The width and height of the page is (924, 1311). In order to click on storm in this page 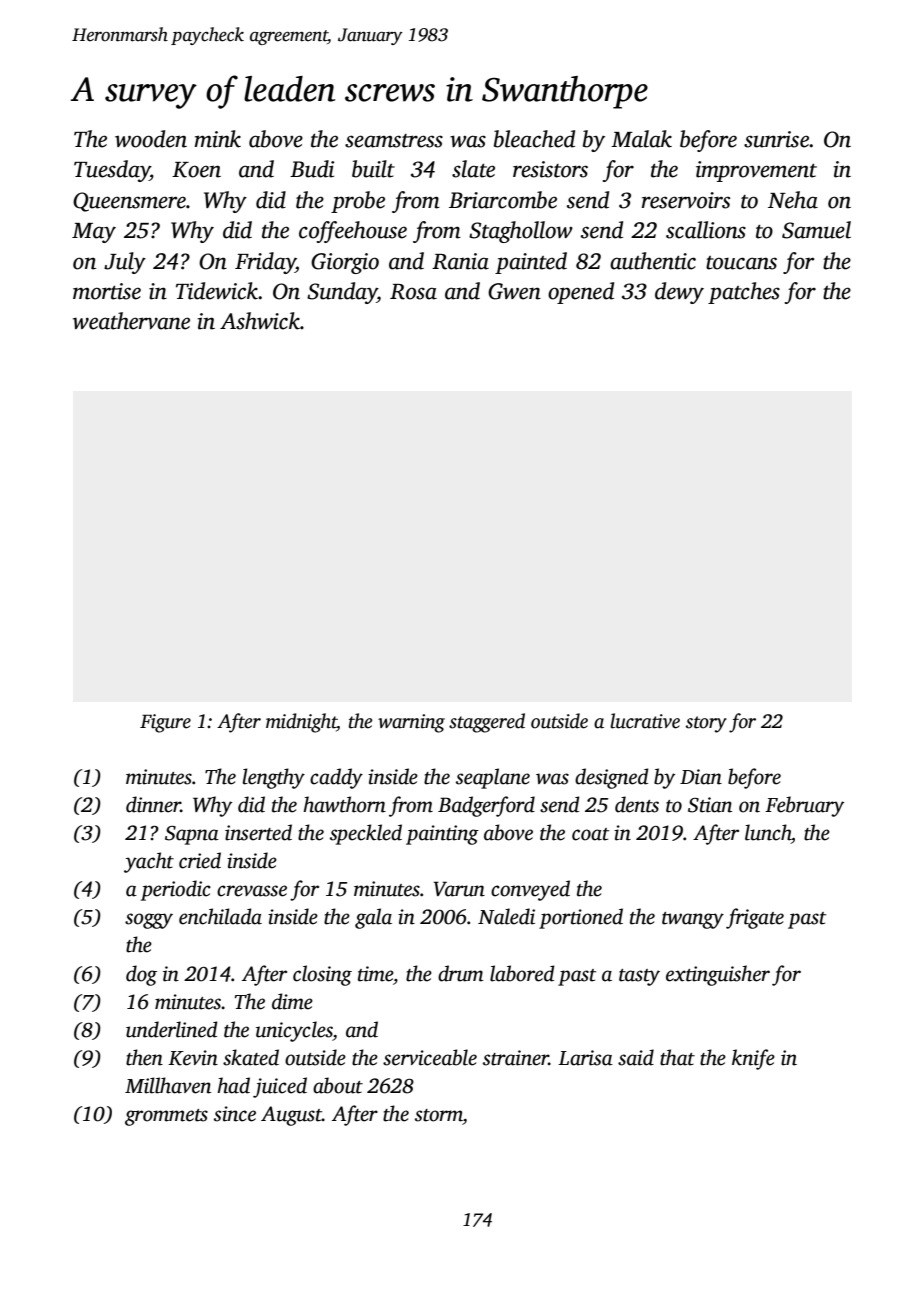, I will do `click(439, 1115)`.
